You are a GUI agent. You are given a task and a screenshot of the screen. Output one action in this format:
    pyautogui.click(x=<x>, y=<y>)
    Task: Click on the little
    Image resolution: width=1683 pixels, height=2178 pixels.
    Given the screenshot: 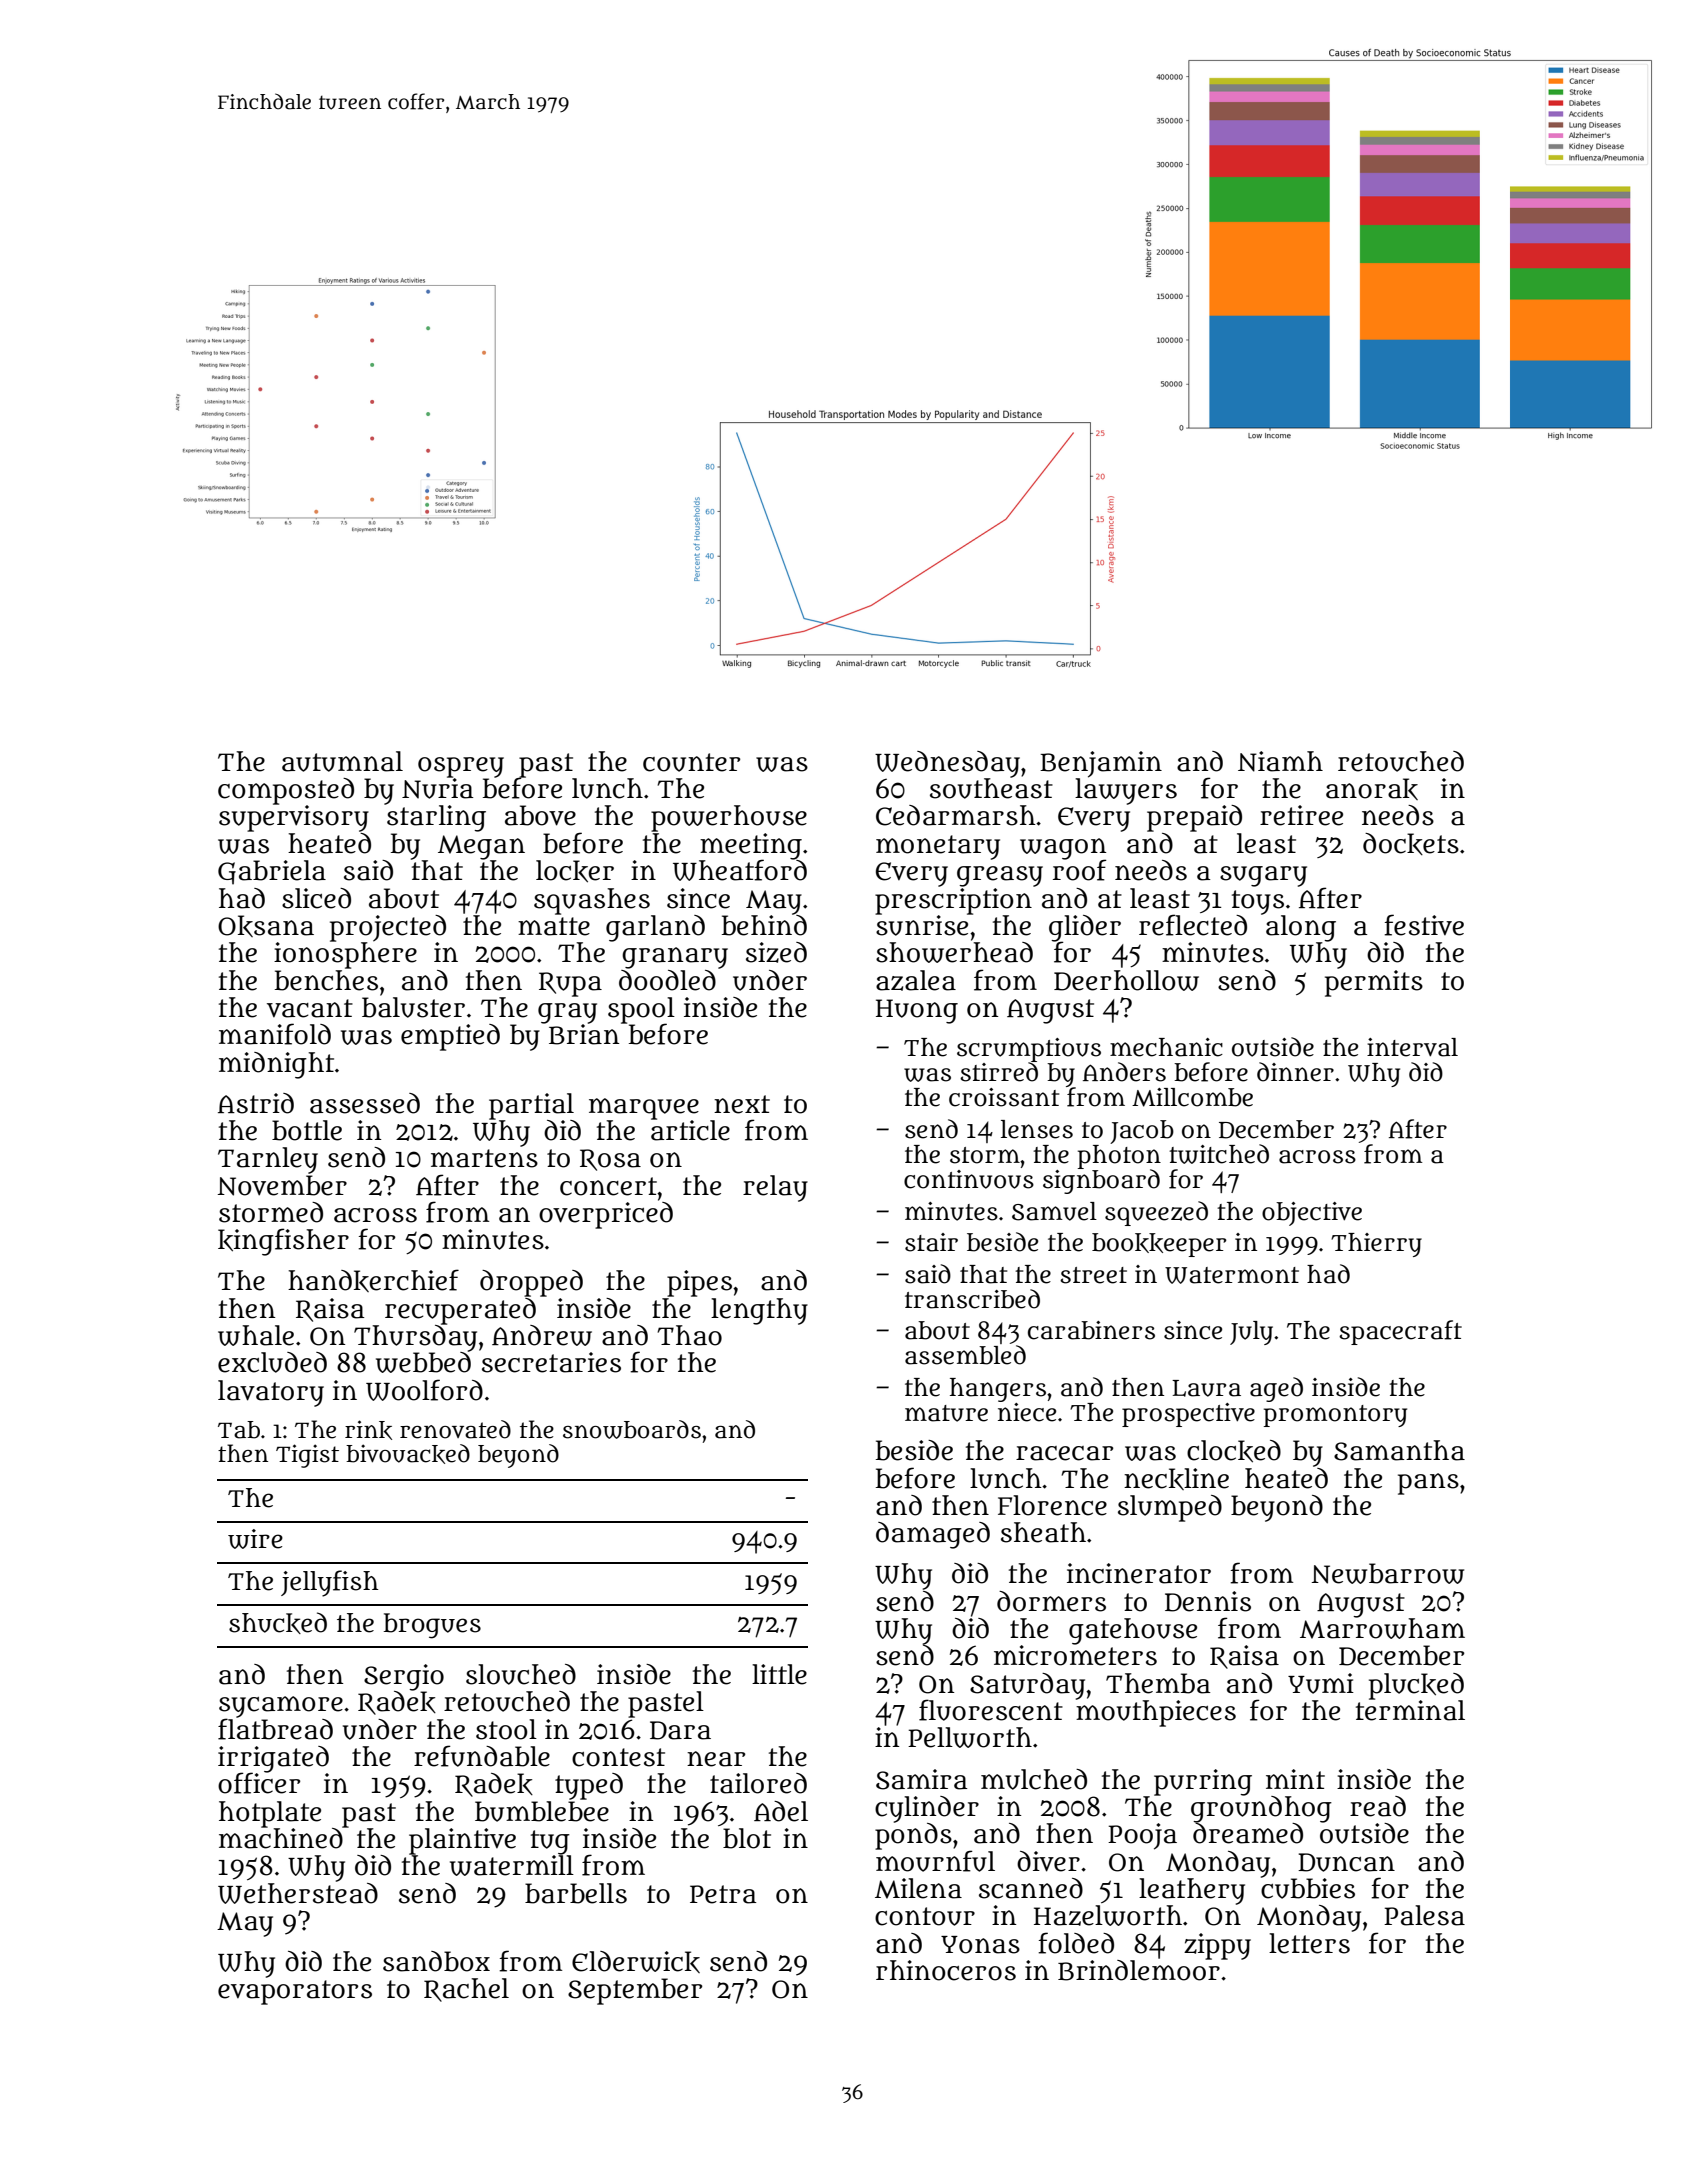 What is the action you would take?
    pyautogui.click(x=779, y=1674)
